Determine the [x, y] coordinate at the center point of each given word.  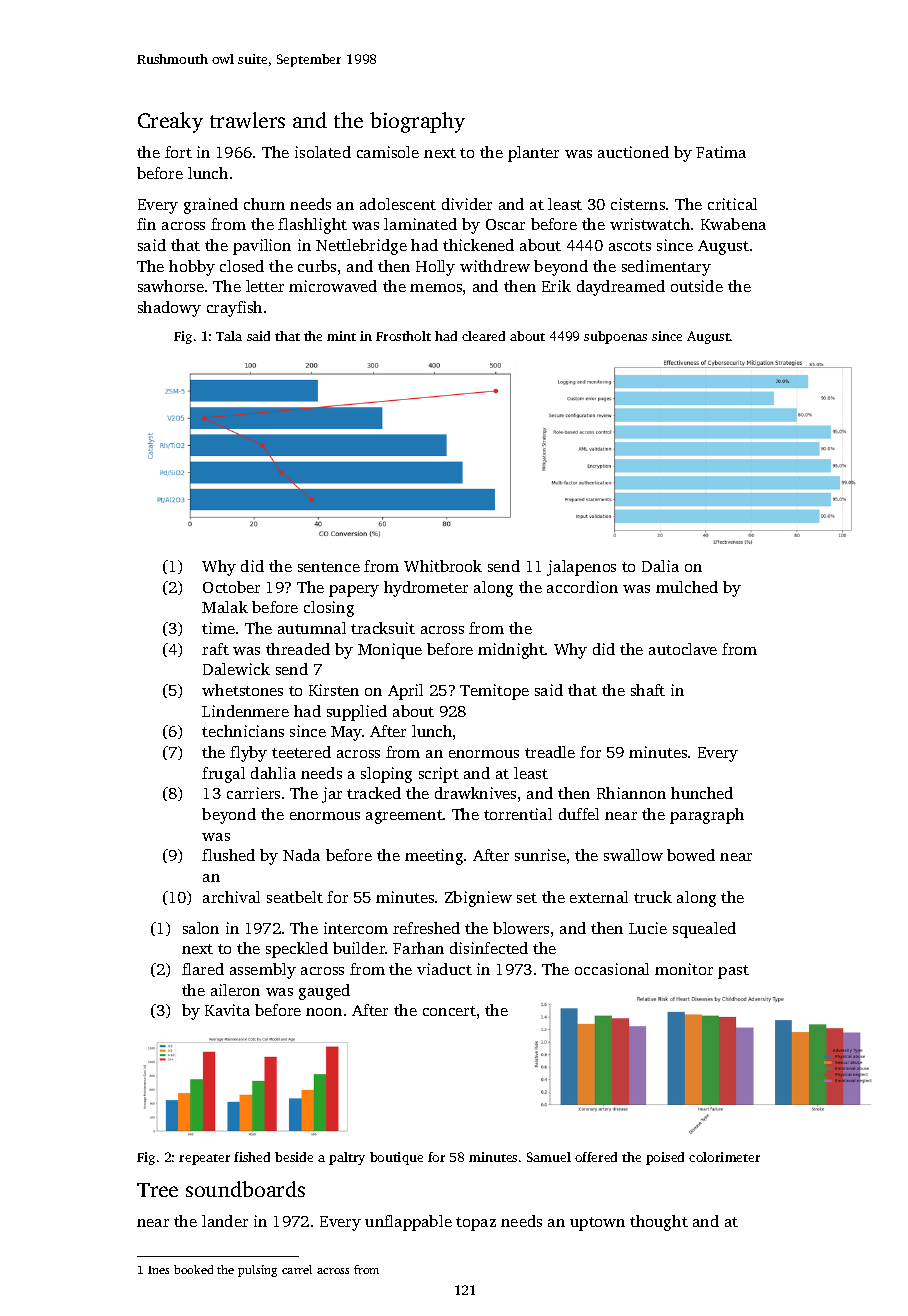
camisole [388, 152]
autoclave [683, 649]
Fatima [721, 152]
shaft [648, 690]
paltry [347, 1158]
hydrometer [426, 589]
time [218, 628]
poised [665, 1158]
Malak [225, 607]
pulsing [257, 1271]
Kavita [227, 1010]
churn [264, 204]
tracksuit [383, 628]
